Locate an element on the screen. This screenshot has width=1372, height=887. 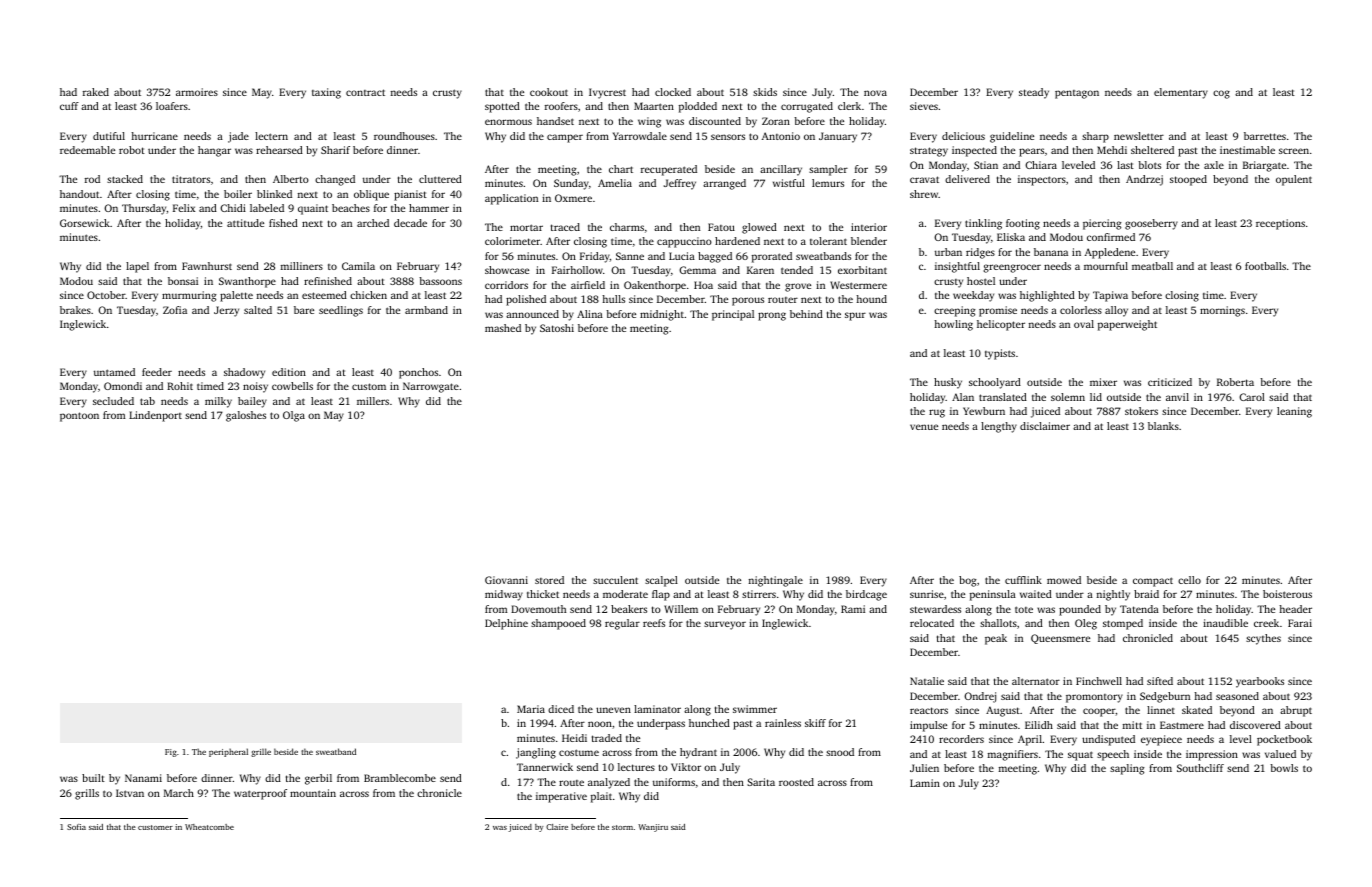
bowls is located at coordinates (1284, 768).
